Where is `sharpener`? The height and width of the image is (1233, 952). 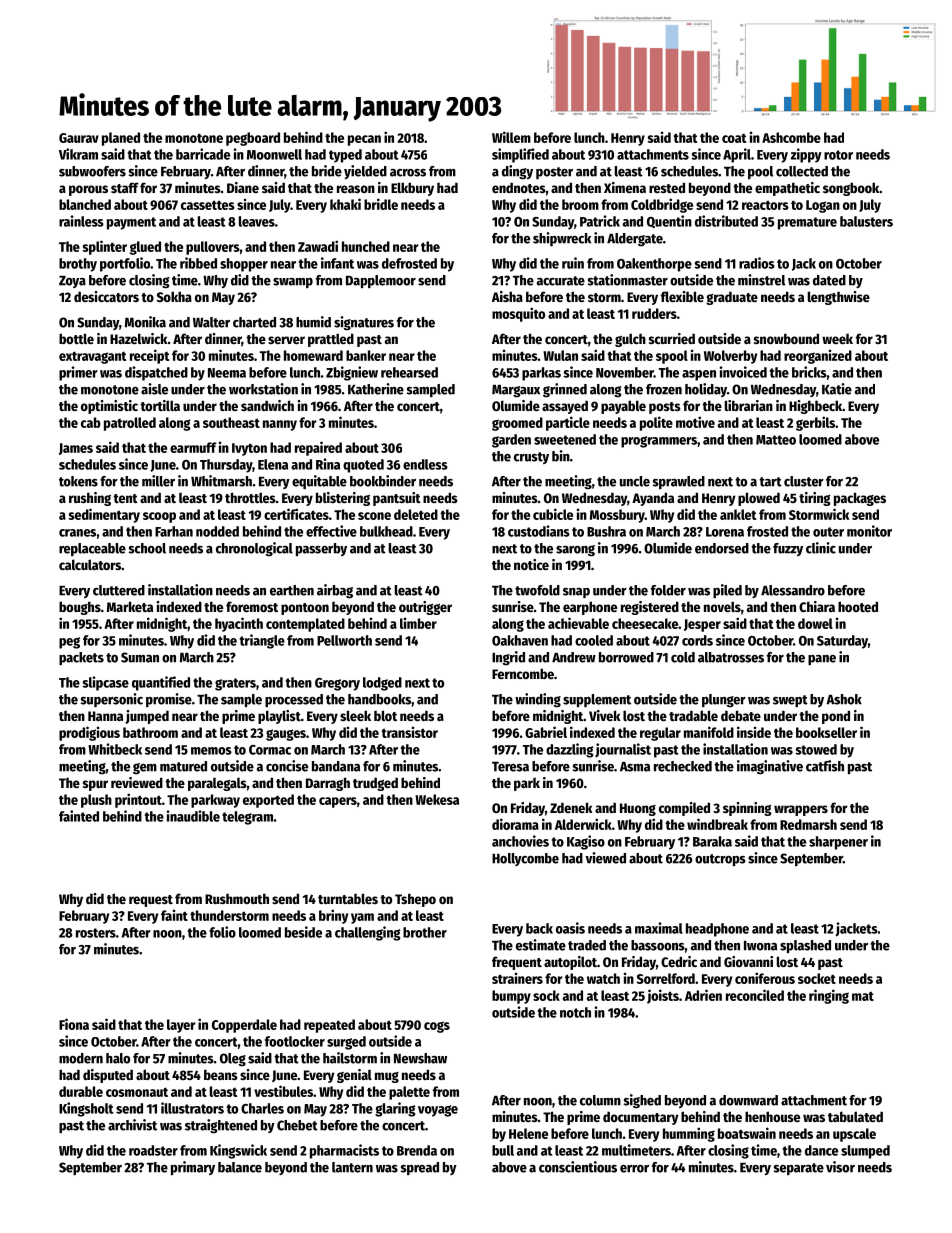 sharpener is located at coordinates (838, 843).
